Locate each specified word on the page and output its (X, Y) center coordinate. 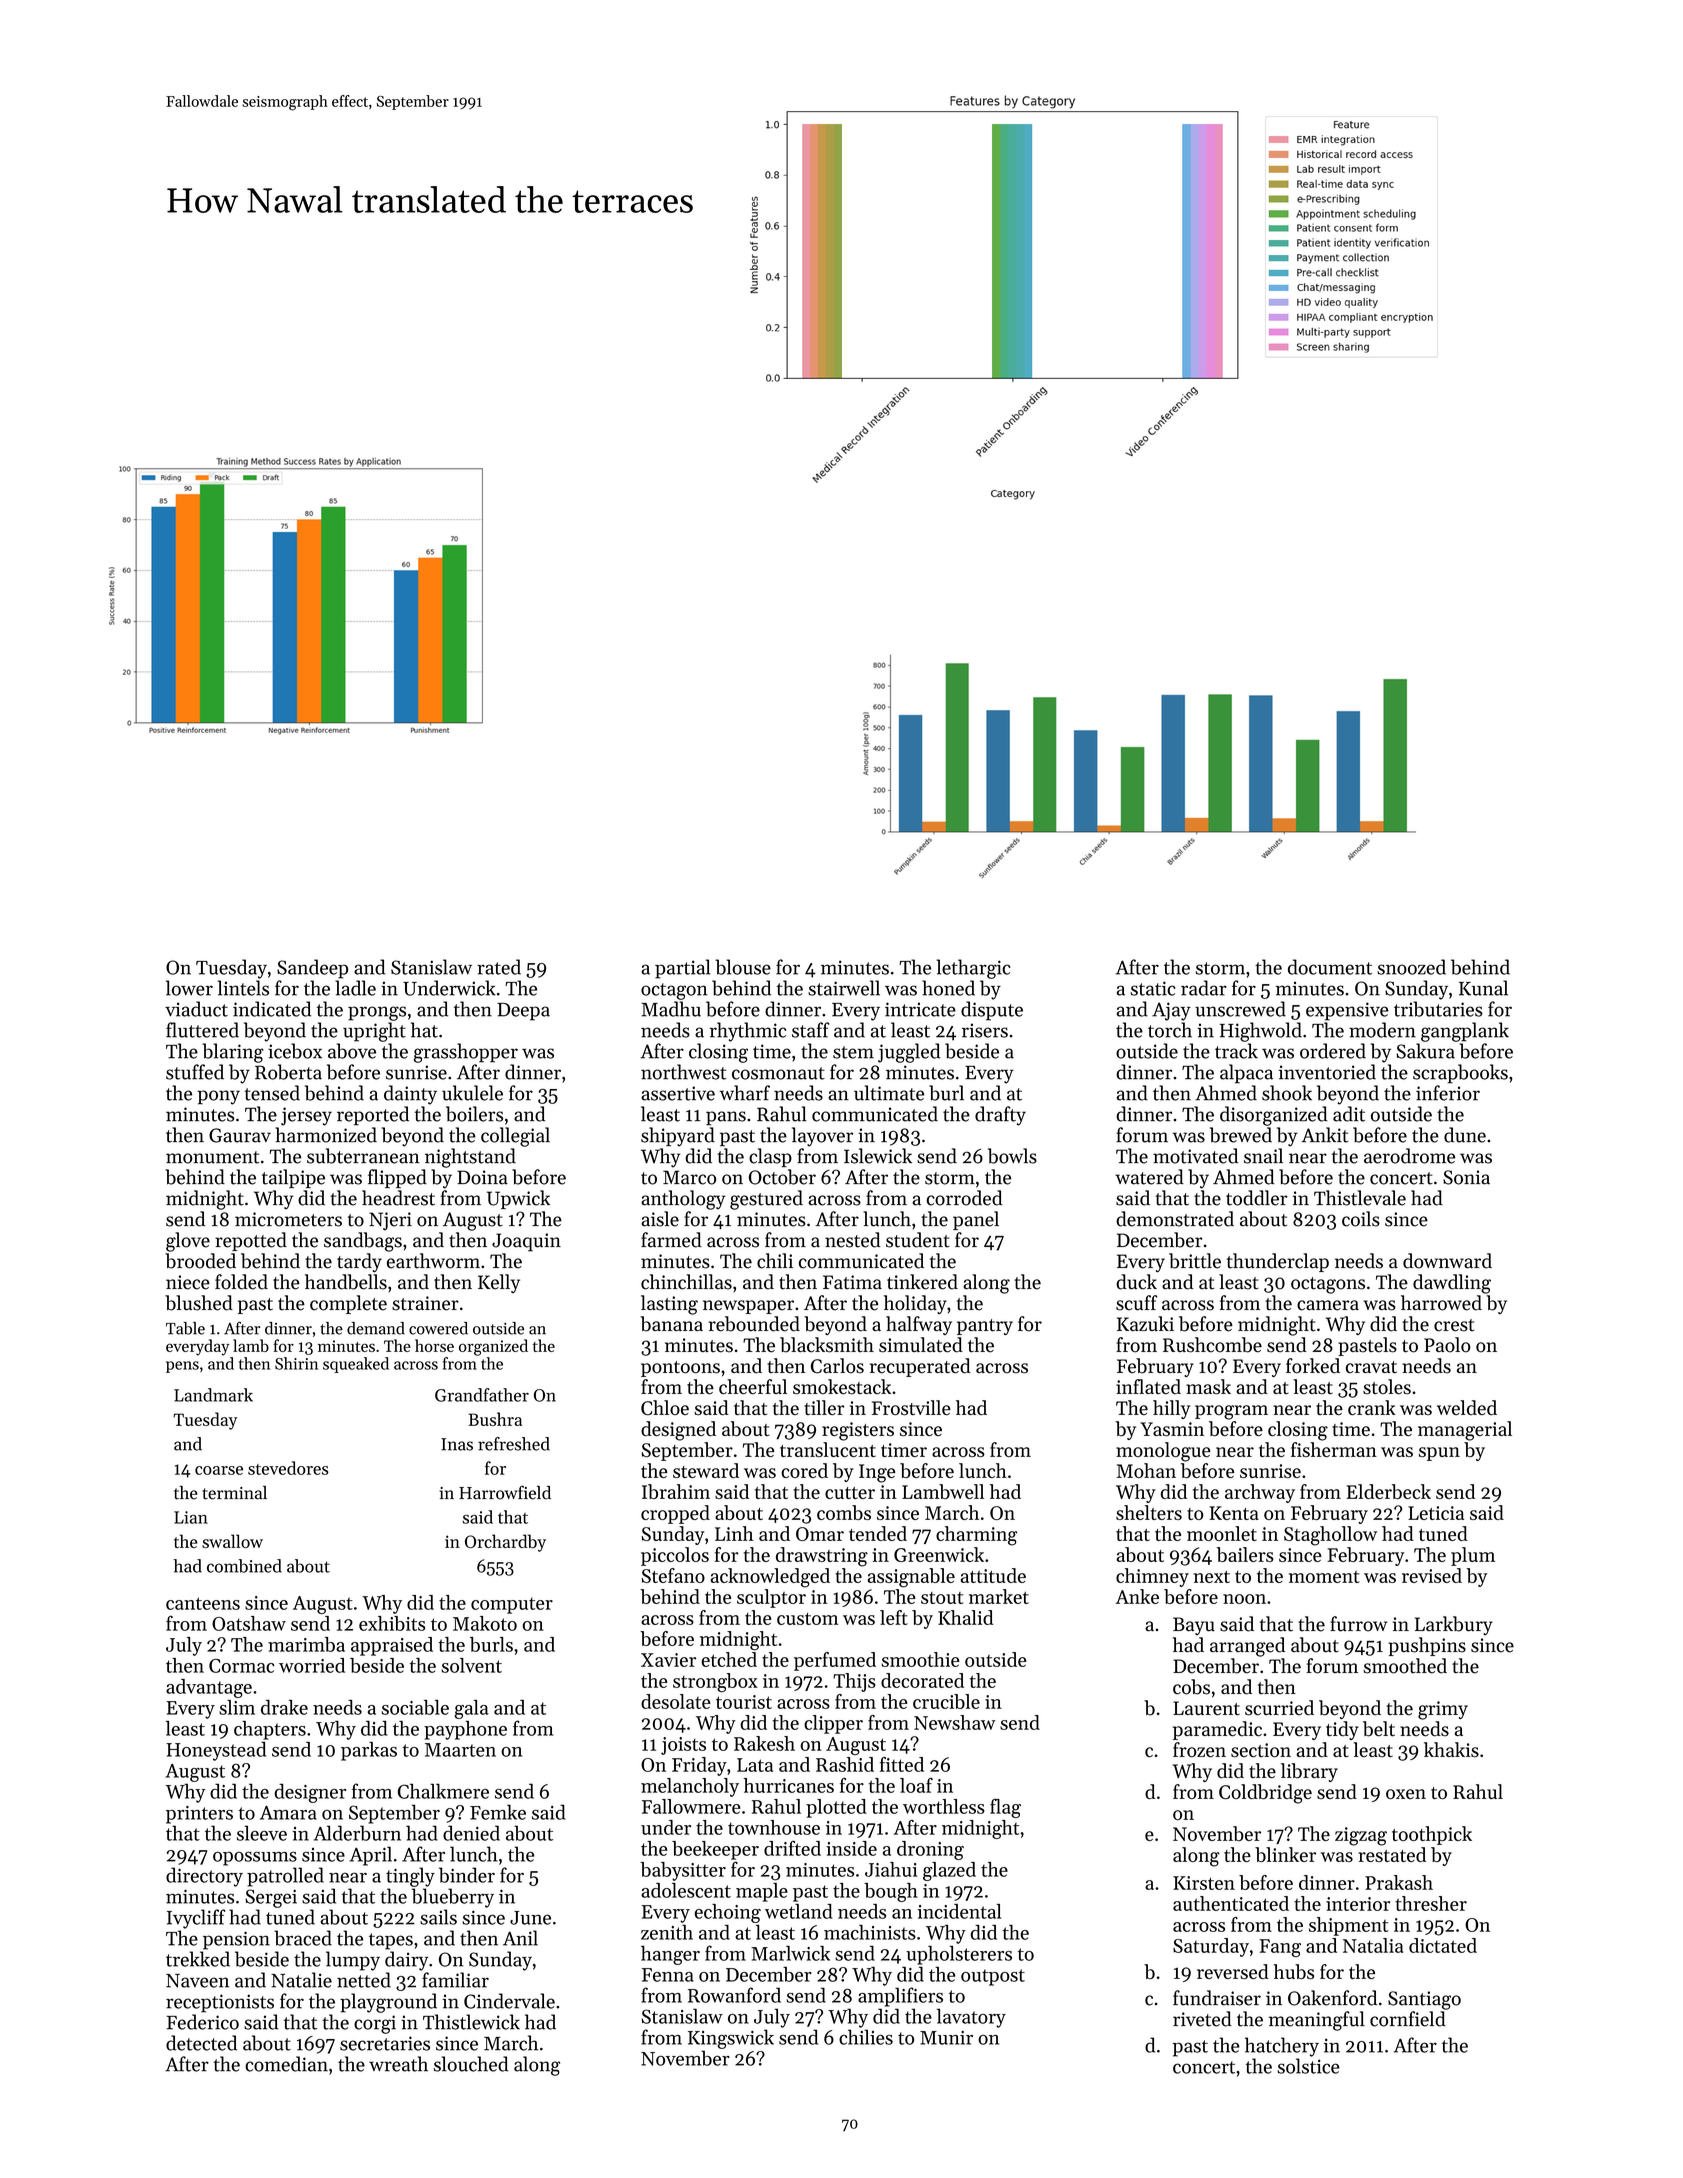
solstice (1308, 2066)
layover (822, 1137)
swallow (232, 1541)
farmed (671, 1240)
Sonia (1466, 1177)
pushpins (1427, 1646)
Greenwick (939, 1554)
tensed (272, 1093)
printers (199, 1815)
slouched (471, 2064)
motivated (1195, 1156)
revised (1432, 1575)
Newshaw (954, 1722)
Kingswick (731, 2039)
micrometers (288, 1219)
